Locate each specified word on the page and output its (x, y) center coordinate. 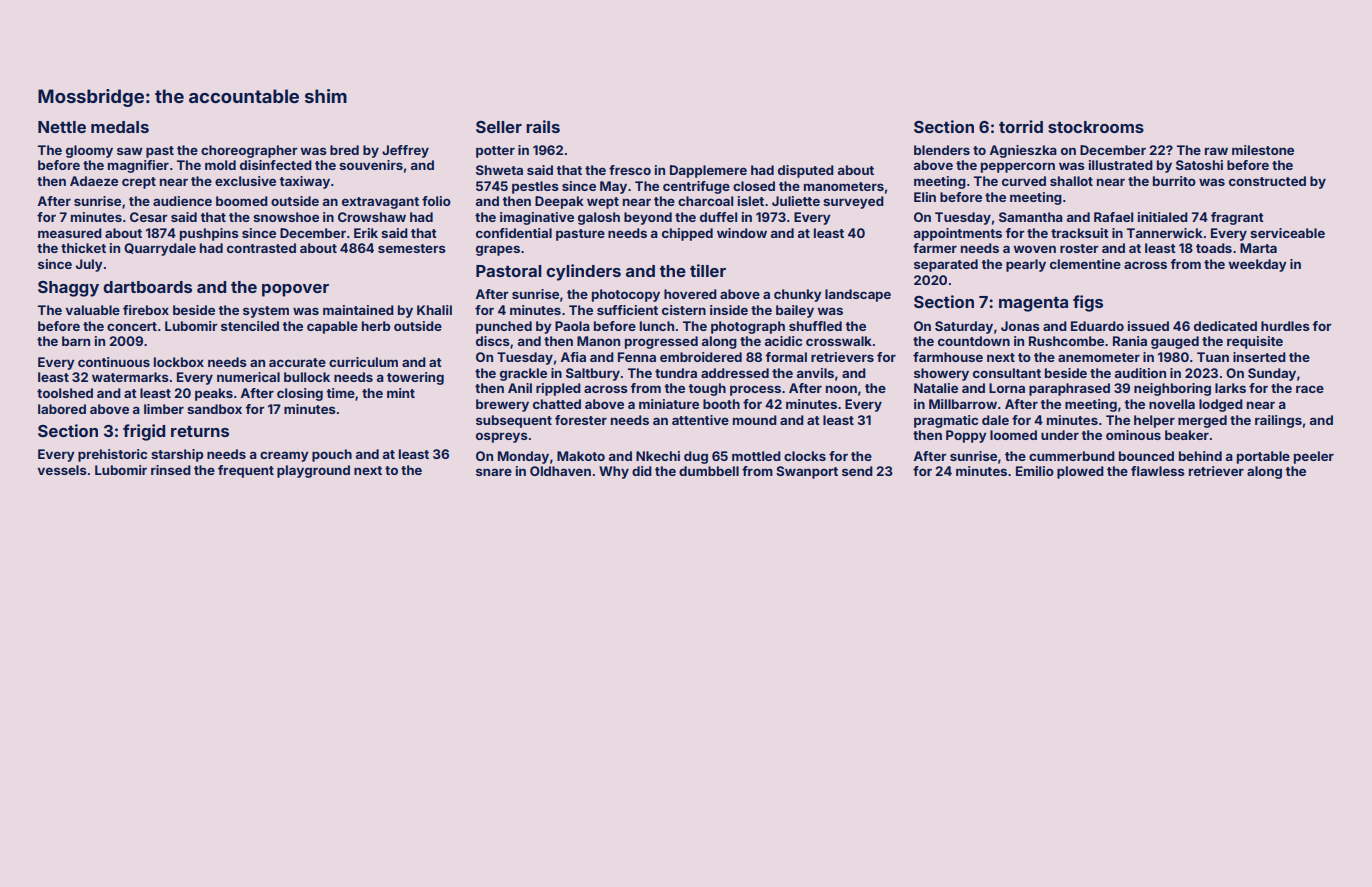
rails (543, 126)
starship (177, 455)
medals (120, 127)
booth (721, 404)
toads (1214, 248)
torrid (1021, 126)
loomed (1013, 435)
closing (300, 394)
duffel (719, 217)
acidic (783, 341)
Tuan (1213, 357)
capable (332, 327)
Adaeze (94, 181)
